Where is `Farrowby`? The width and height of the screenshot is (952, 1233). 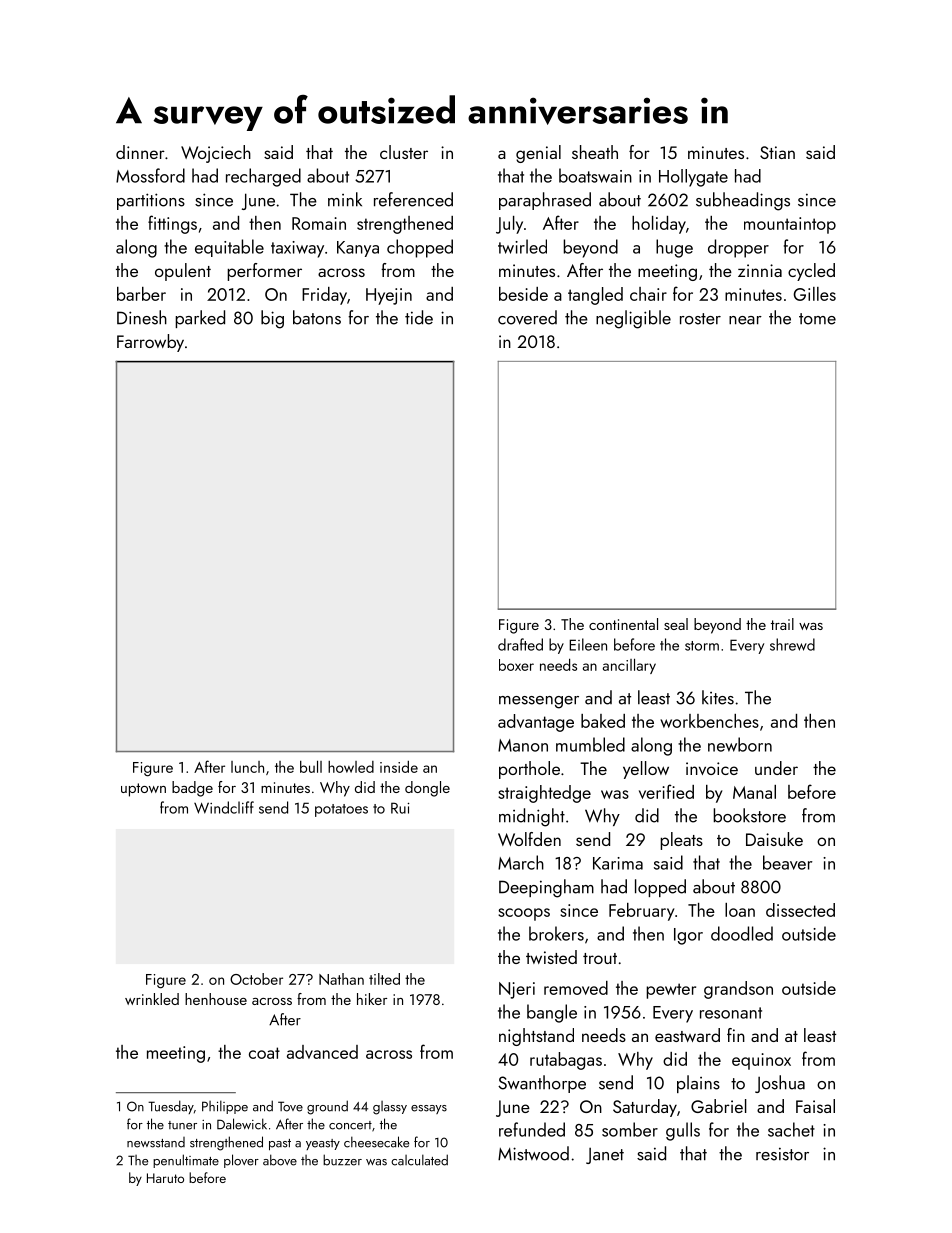
Farrowby is located at coordinates (150, 343).
